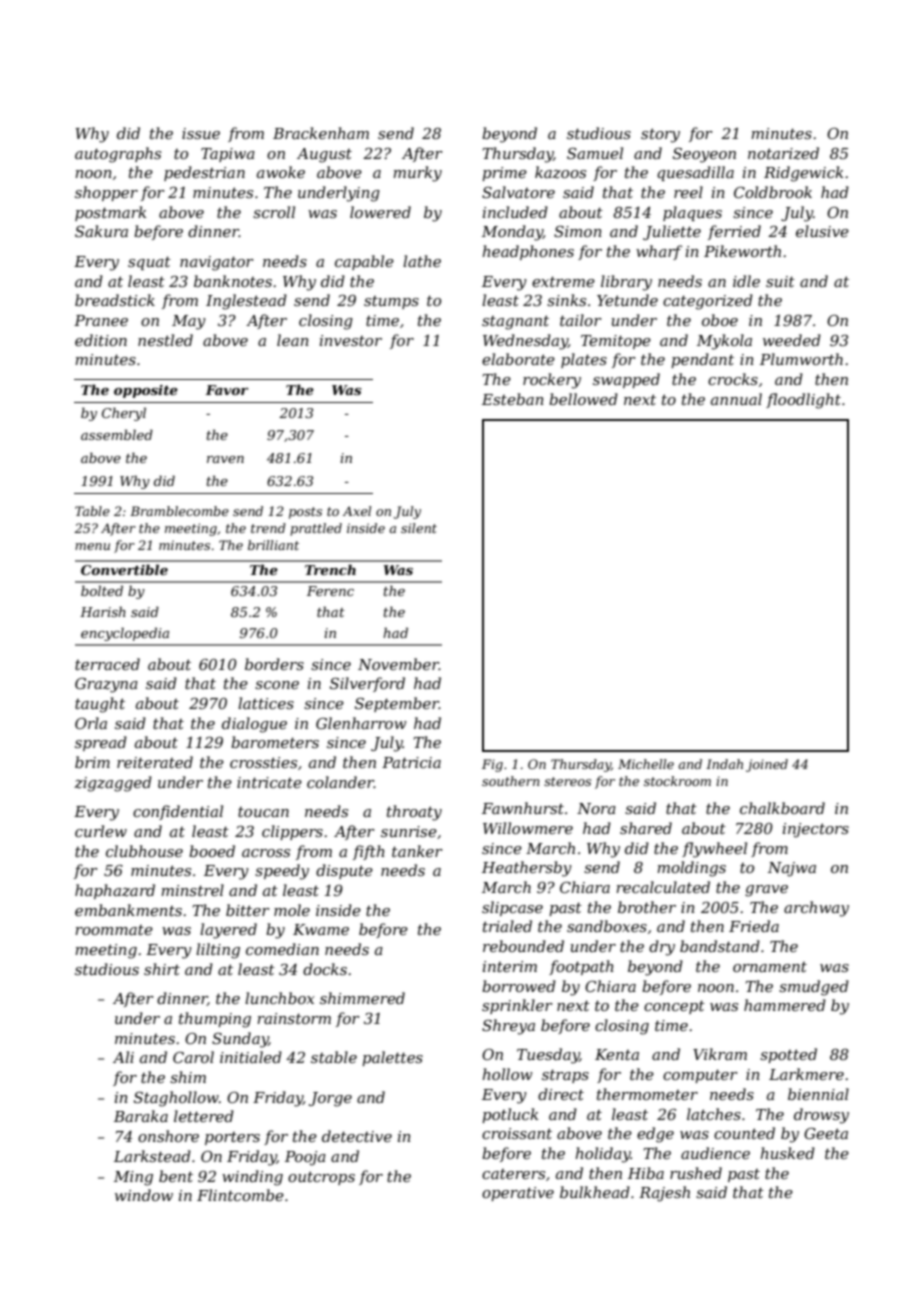  Describe the element at coordinates (106, 193) in the image. I see `shopper` at that location.
